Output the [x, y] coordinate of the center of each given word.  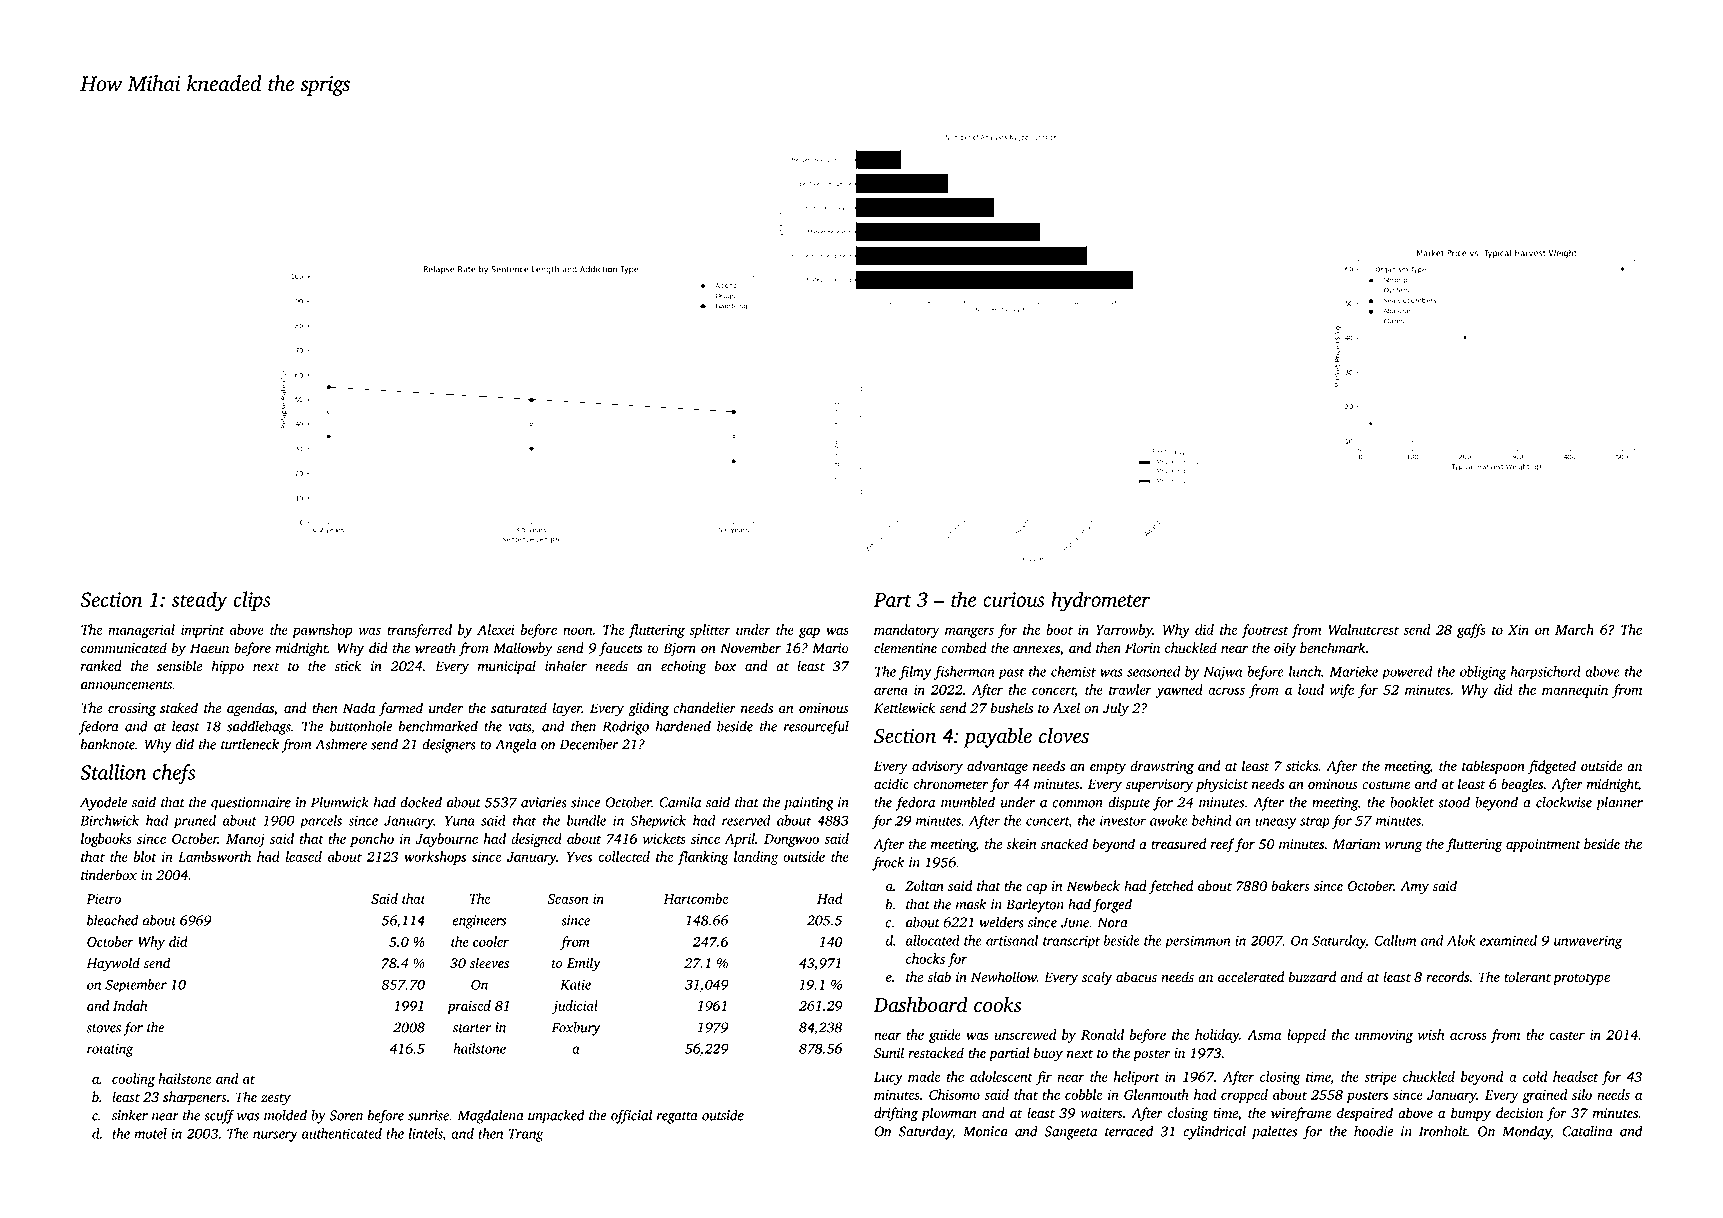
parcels [321, 822]
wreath [435, 647]
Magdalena [490, 1116]
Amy [1414, 888]
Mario [830, 648]
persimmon [1198, 942]
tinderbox [109, 875]
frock [888, 863]
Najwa [1223, 673]
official [631, 1116]
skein [1021, 844]
